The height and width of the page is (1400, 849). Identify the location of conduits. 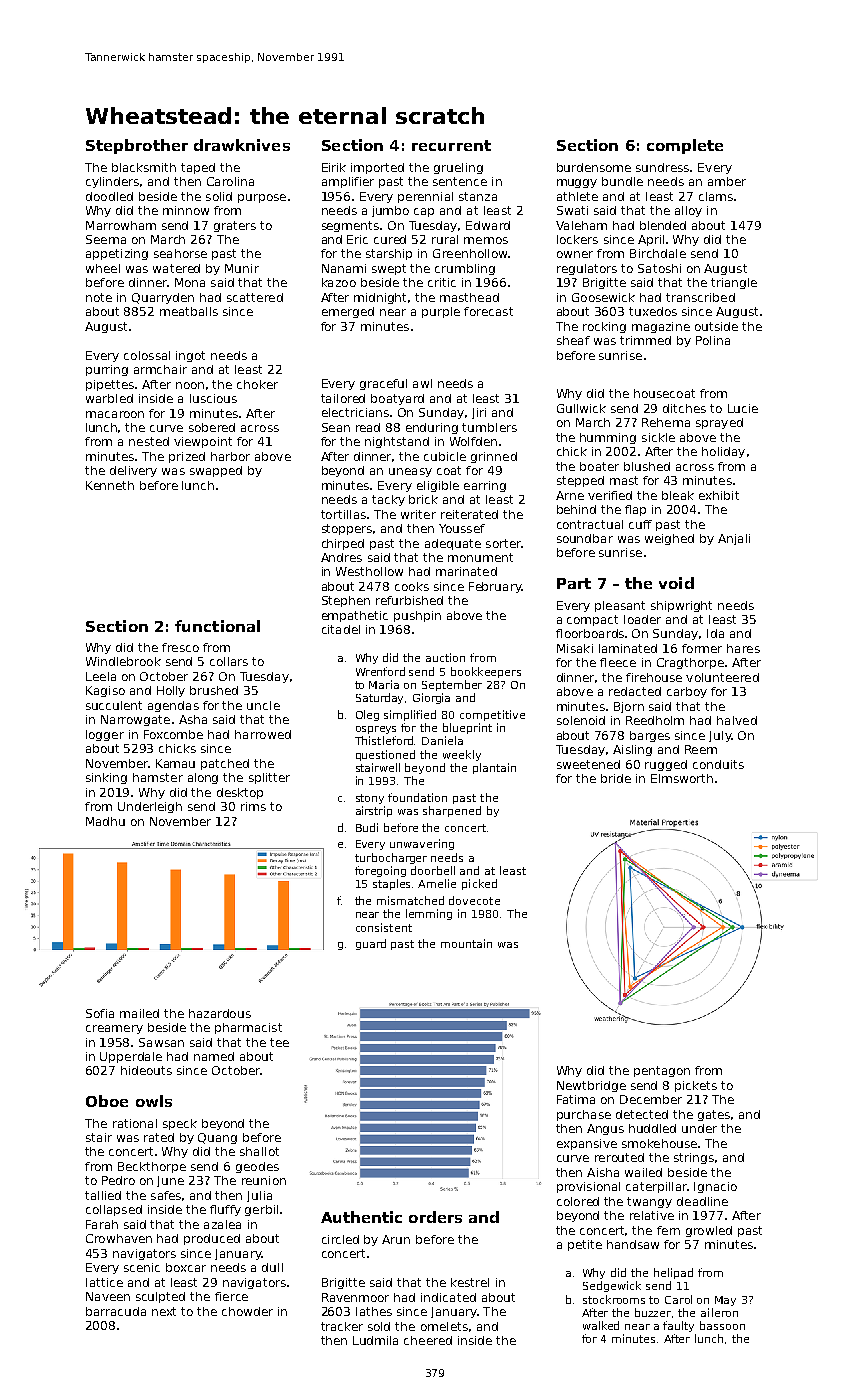
(718, 764).
